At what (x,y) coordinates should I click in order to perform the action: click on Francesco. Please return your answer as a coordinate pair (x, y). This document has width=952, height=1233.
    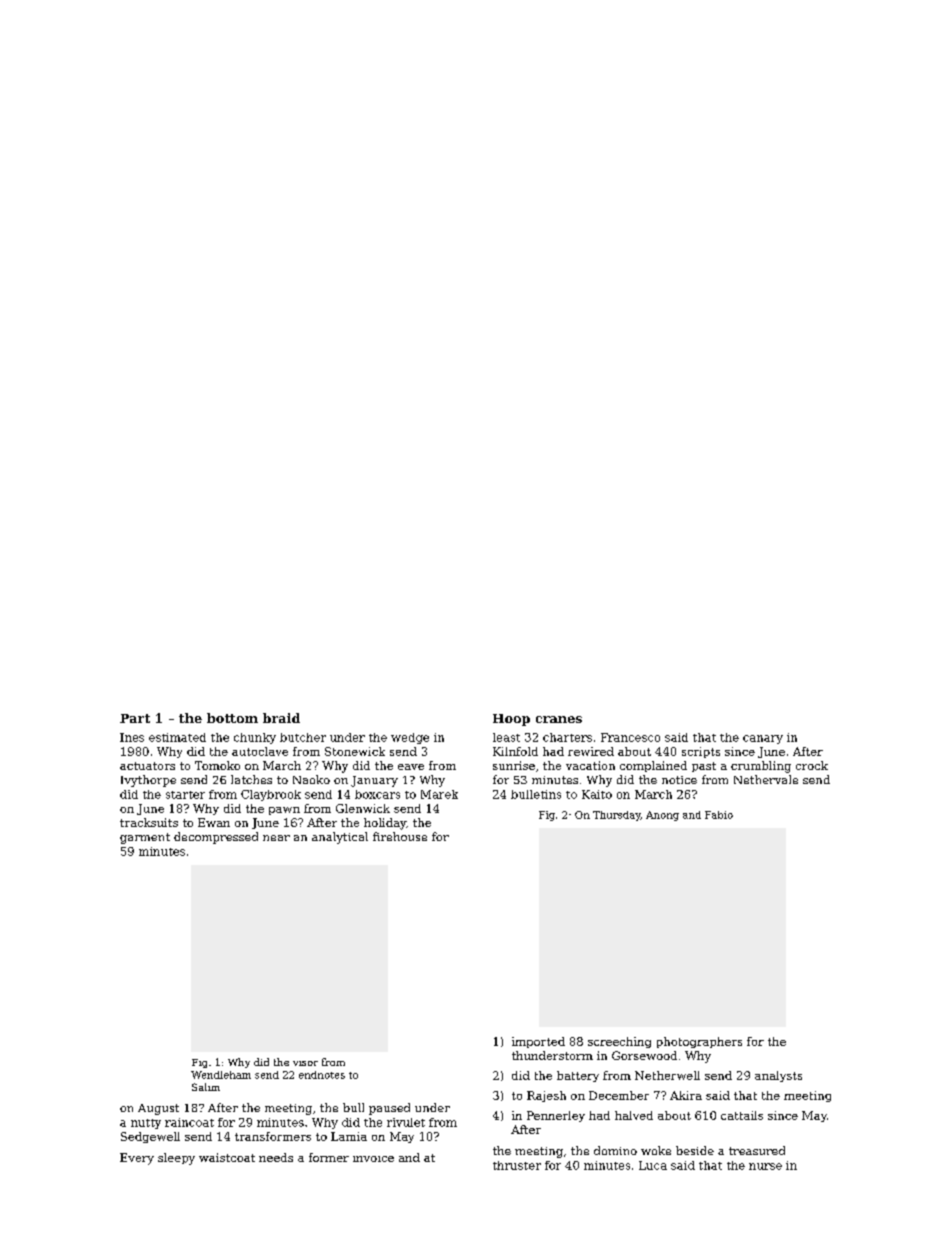
    Looking at the image, I should click on (630, 737).
